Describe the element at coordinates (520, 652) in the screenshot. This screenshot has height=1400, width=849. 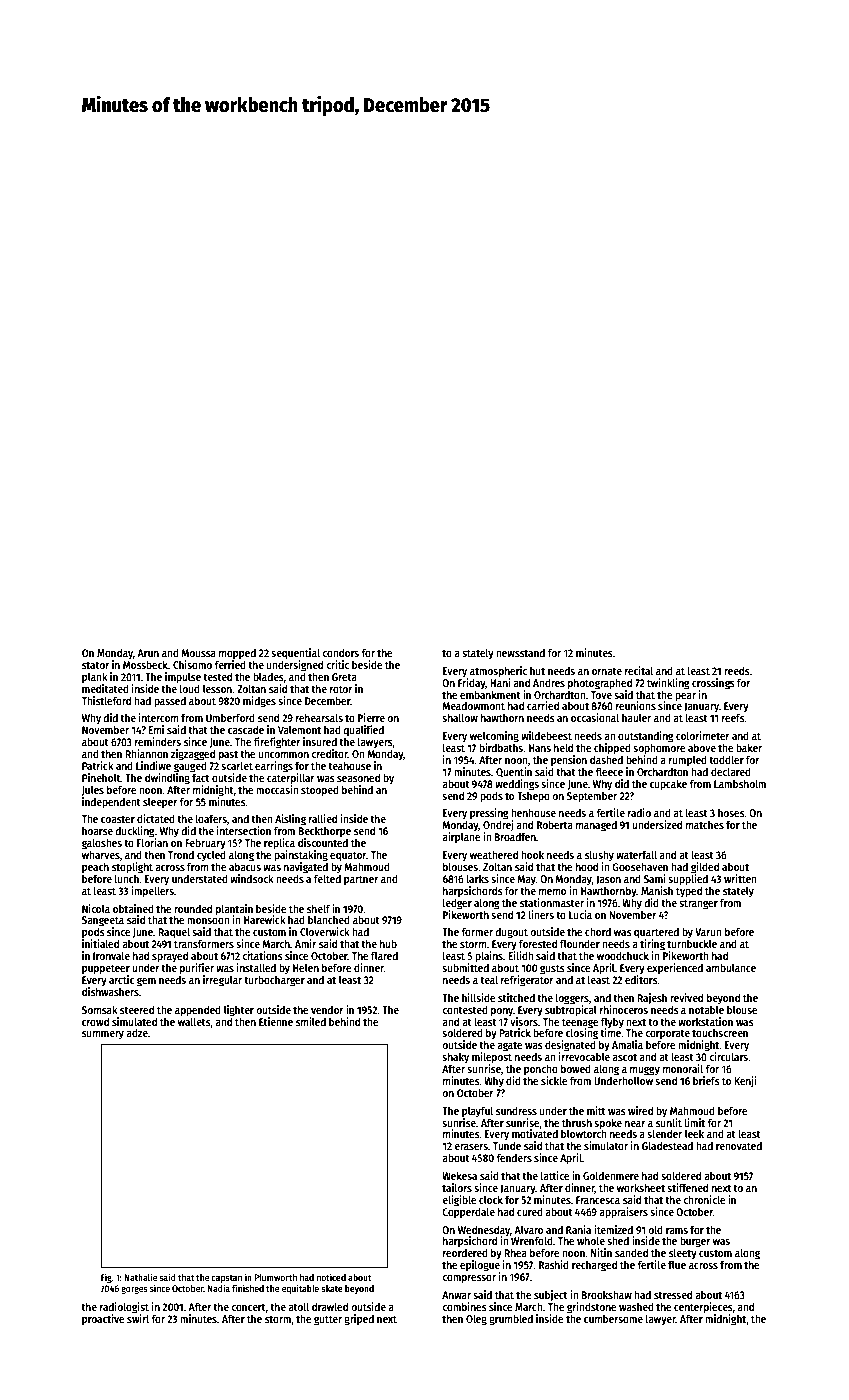
I see `newsstand` at that location.
